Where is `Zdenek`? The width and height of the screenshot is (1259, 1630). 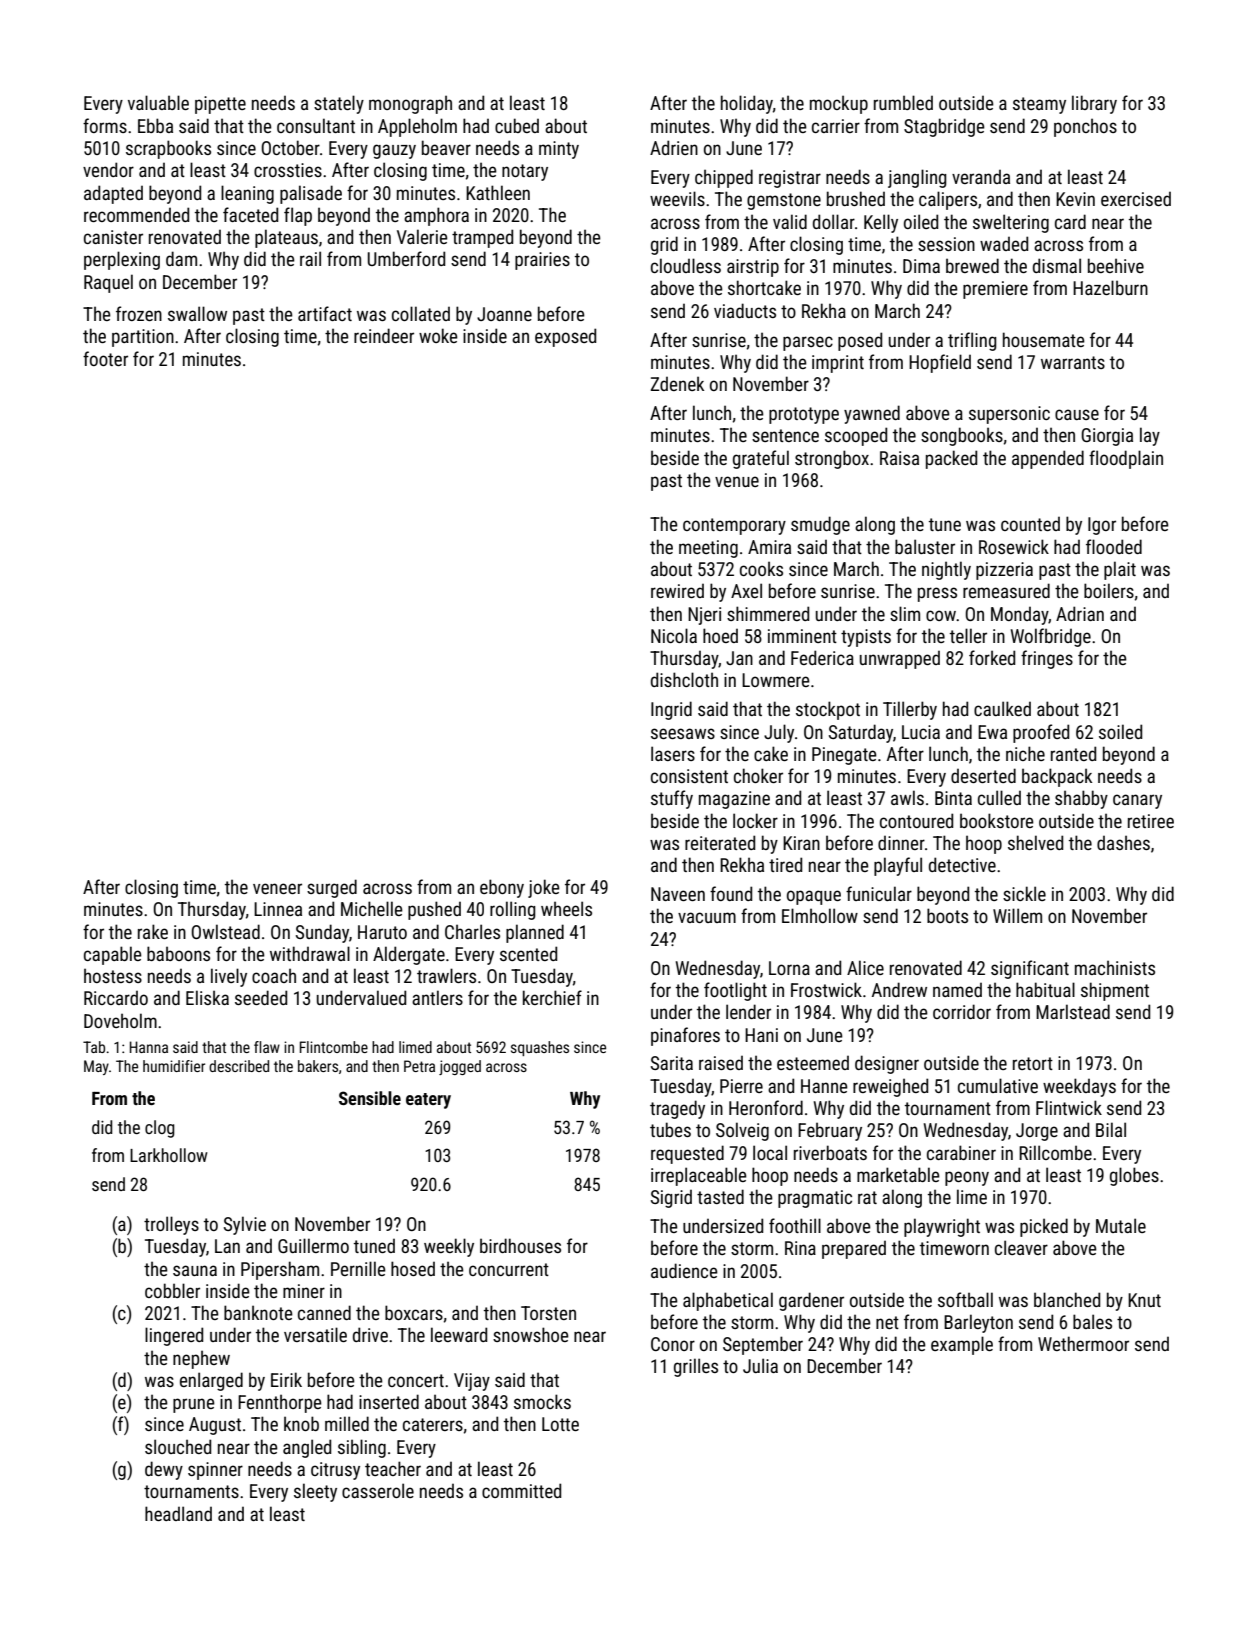 Zdenek is located at coordinates (677, 383).
